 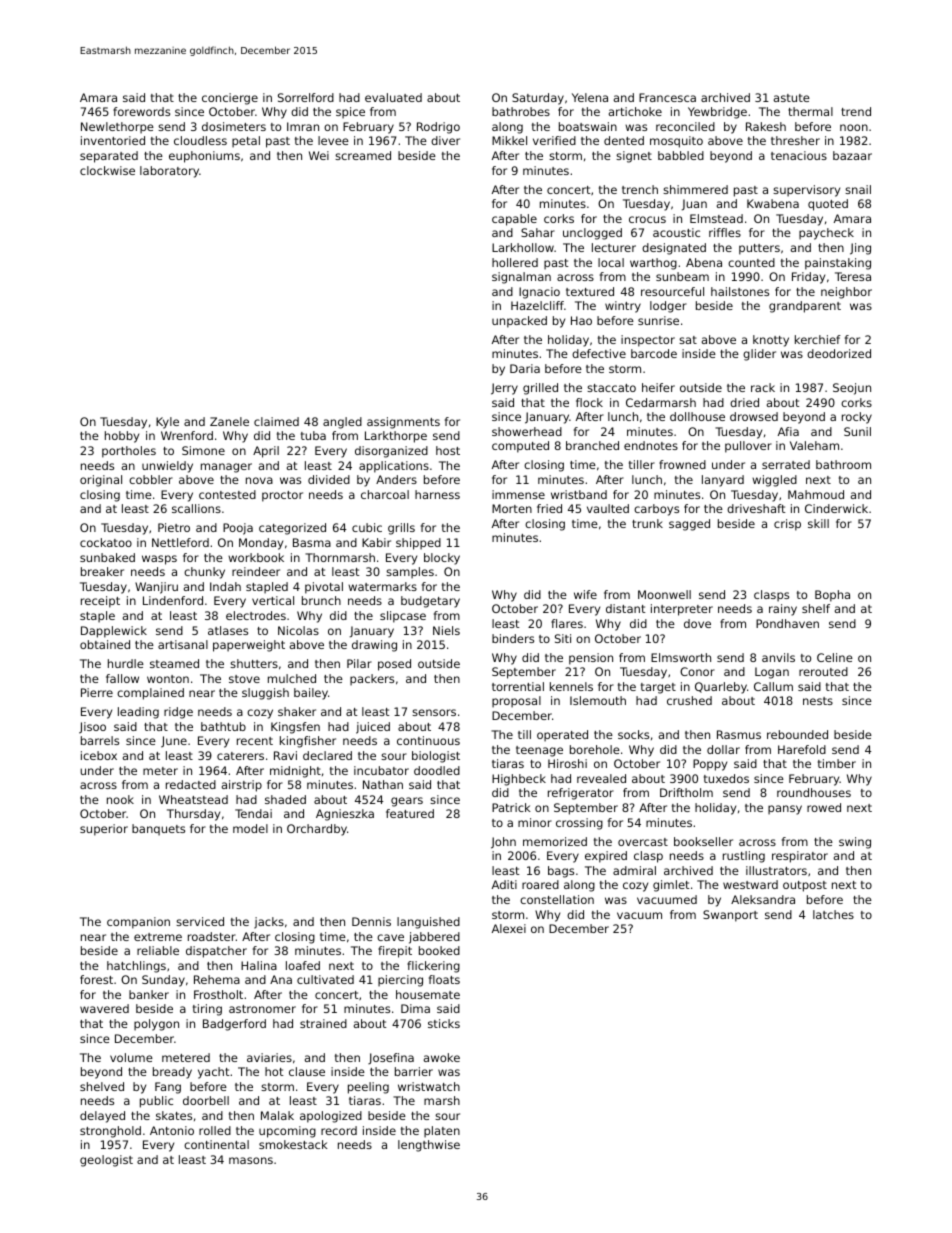 I want to click on Swanport, so click(x=730, y=916).
